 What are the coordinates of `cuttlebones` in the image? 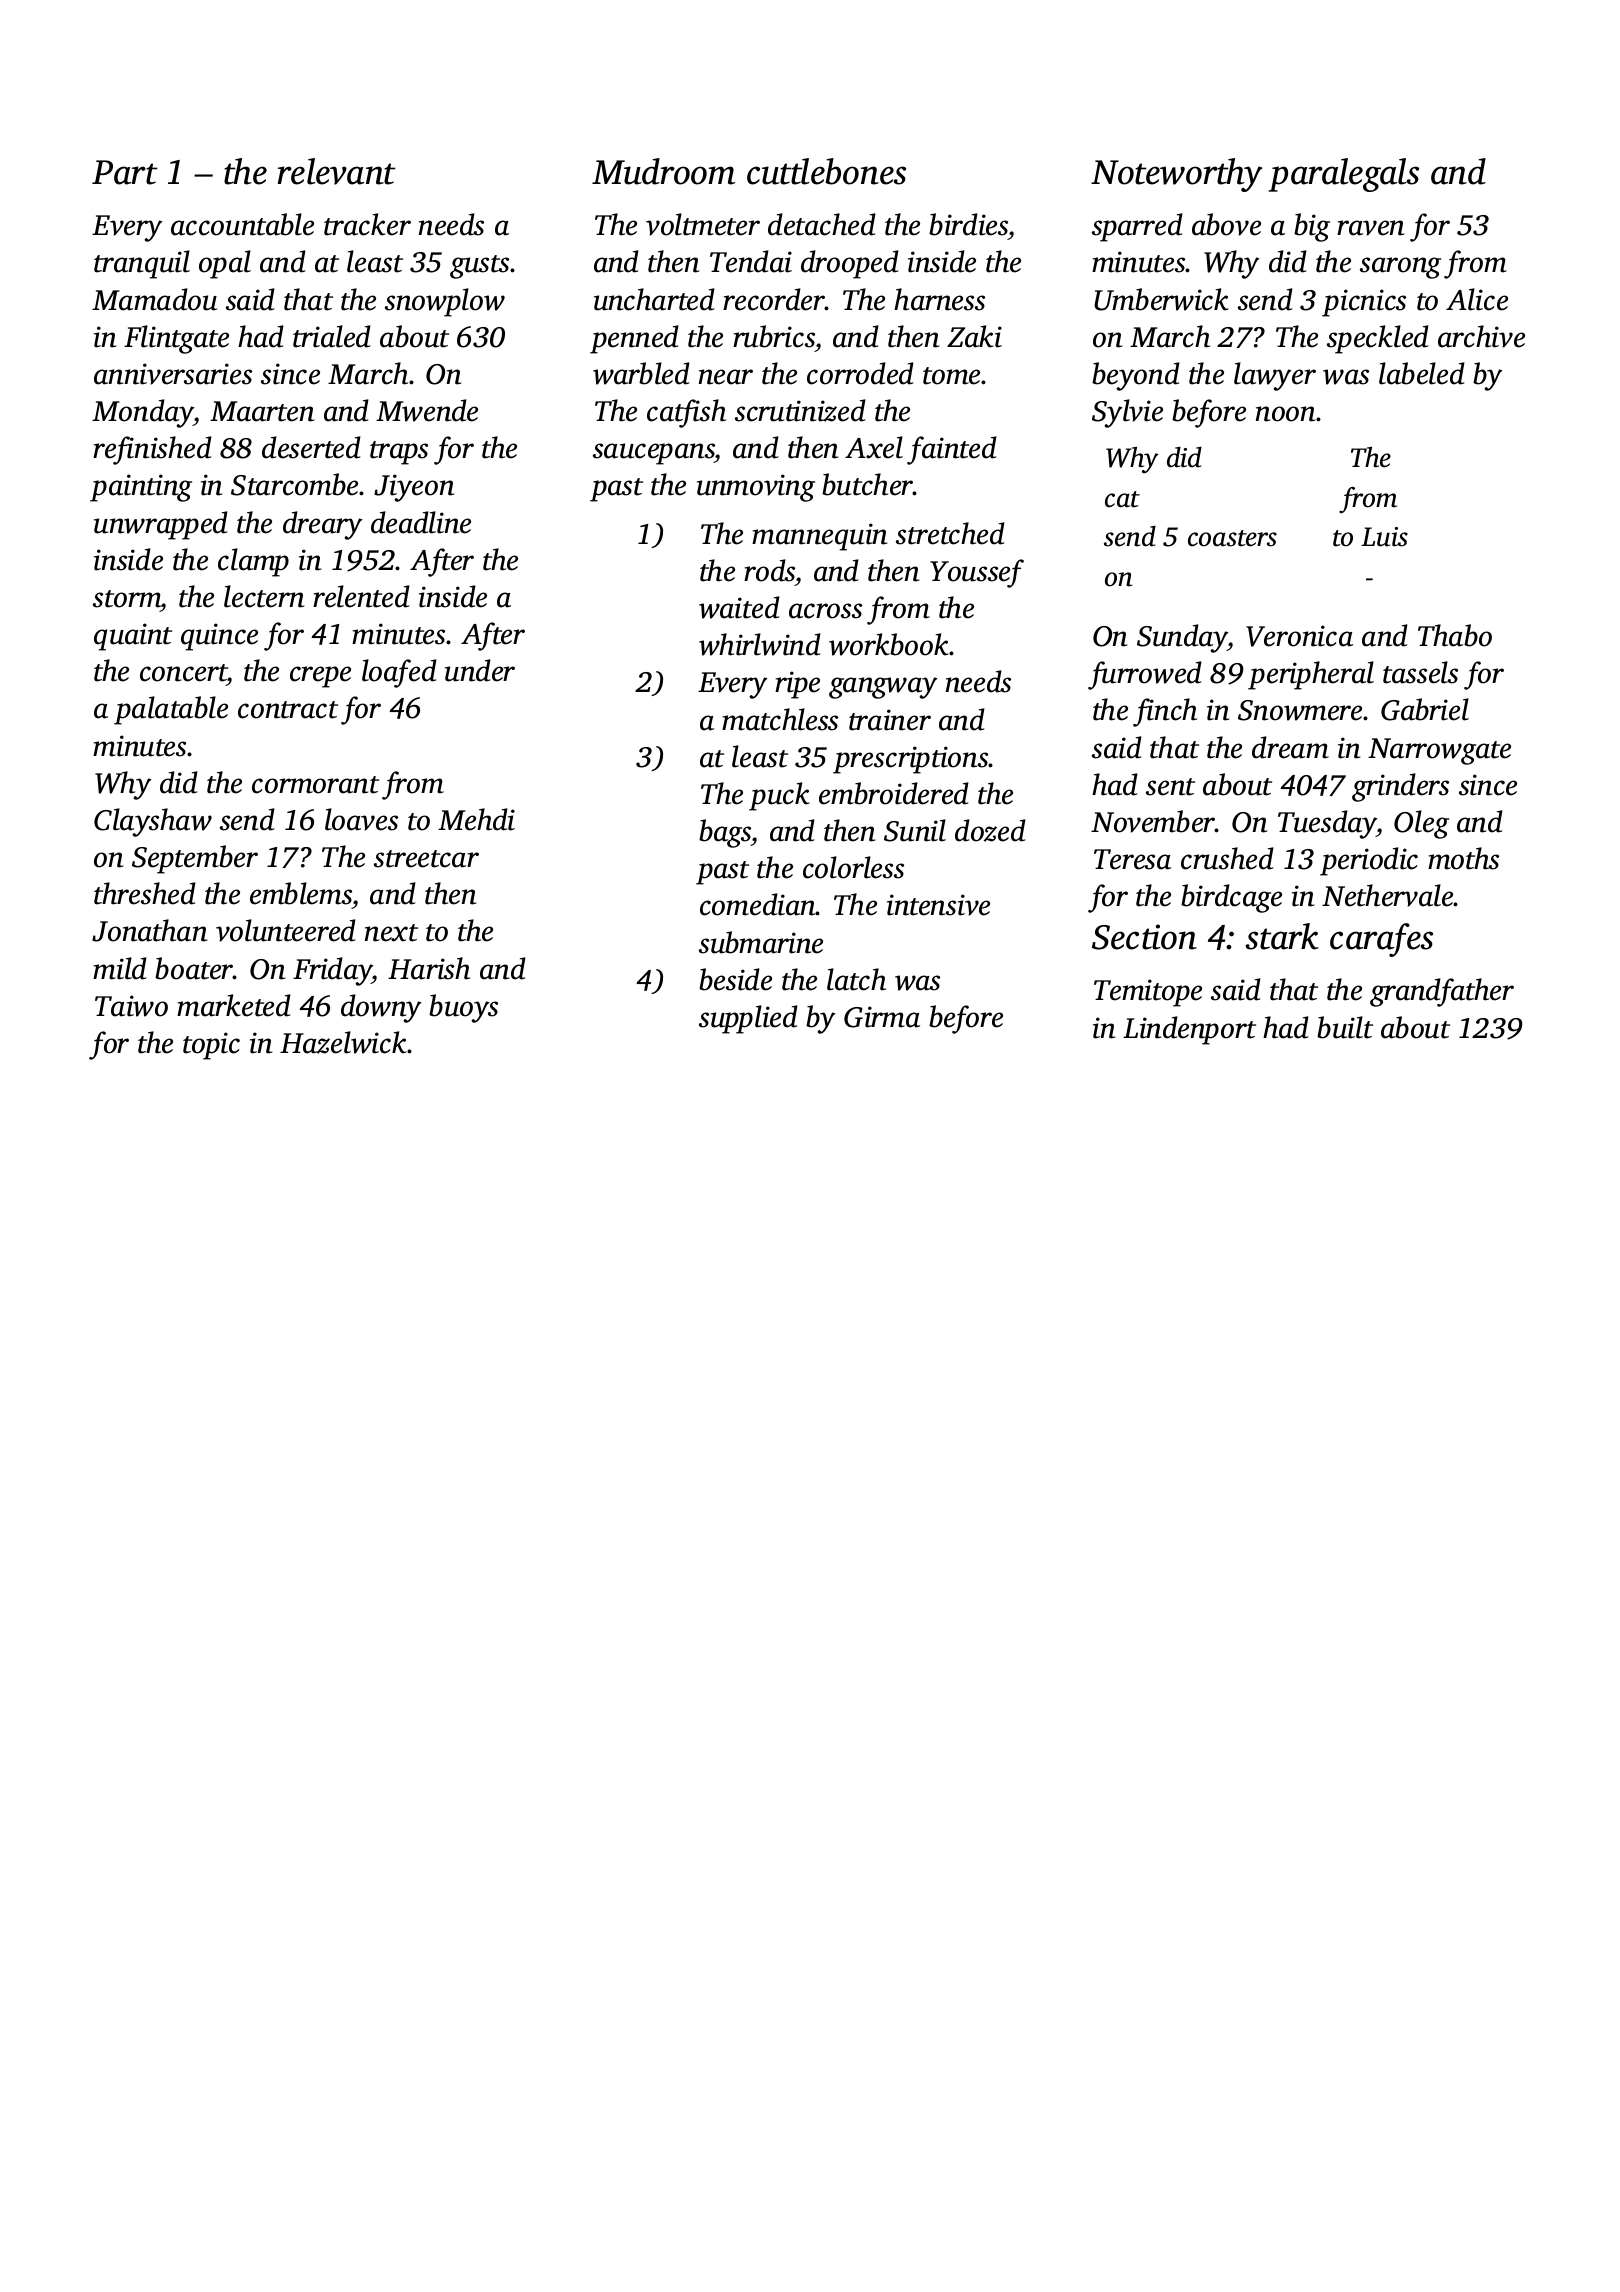 It's located at (826, 171).
